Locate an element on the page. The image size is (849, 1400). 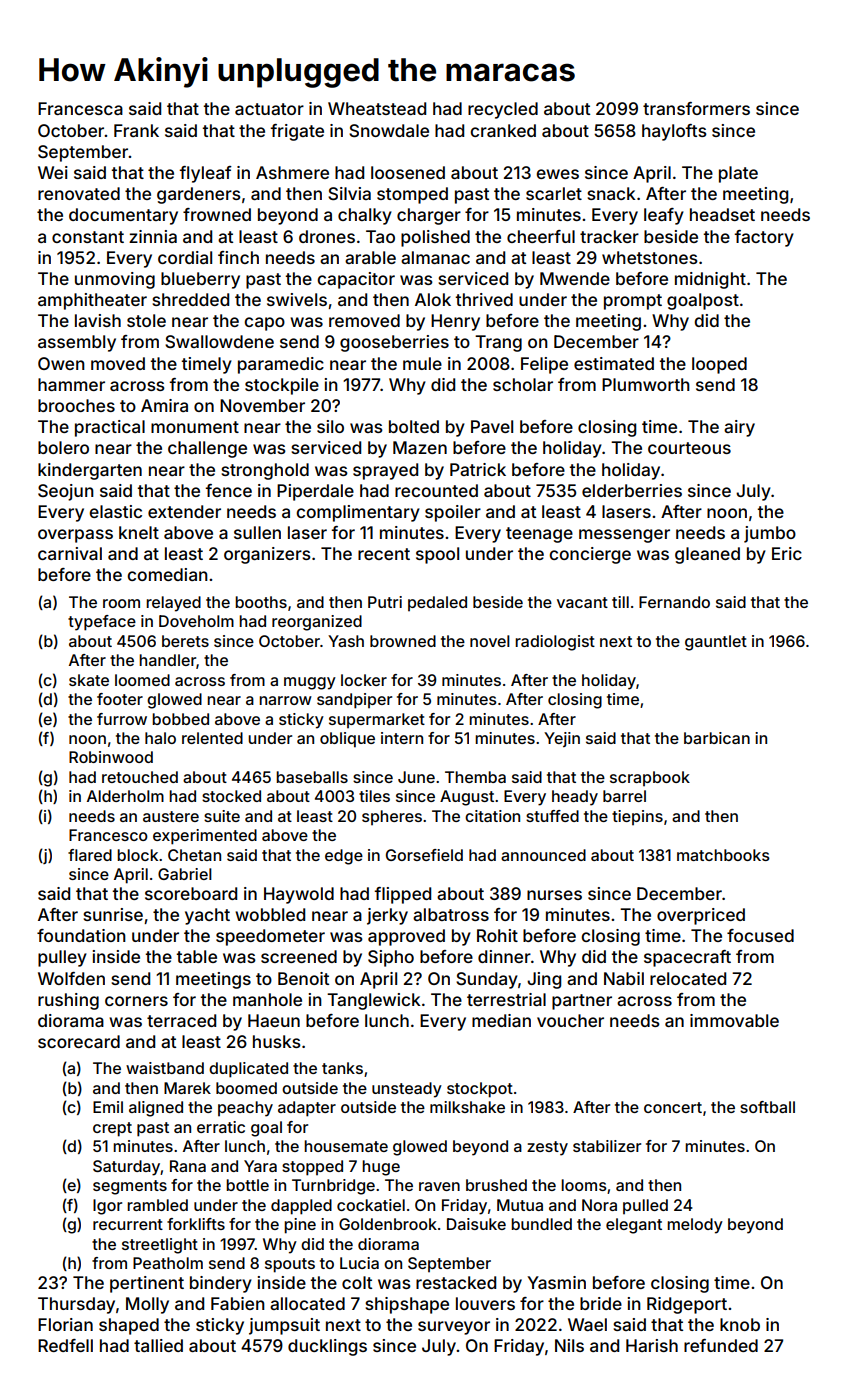
jerky is located at coordinates (387, 916).
